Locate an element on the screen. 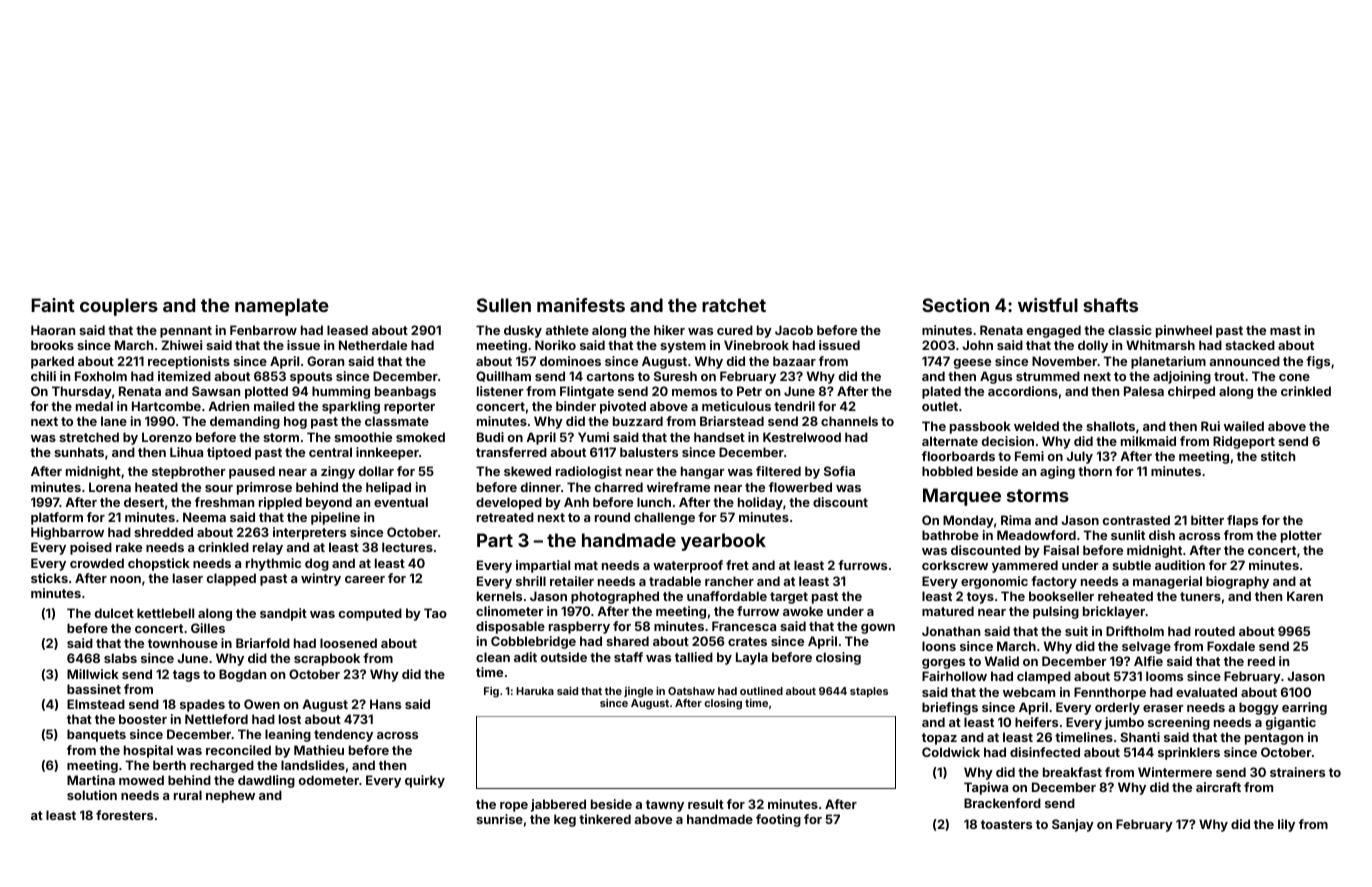 The width and height of the screenshot is (1372, 887). breakfast is located at coordinates (1072, 772).
